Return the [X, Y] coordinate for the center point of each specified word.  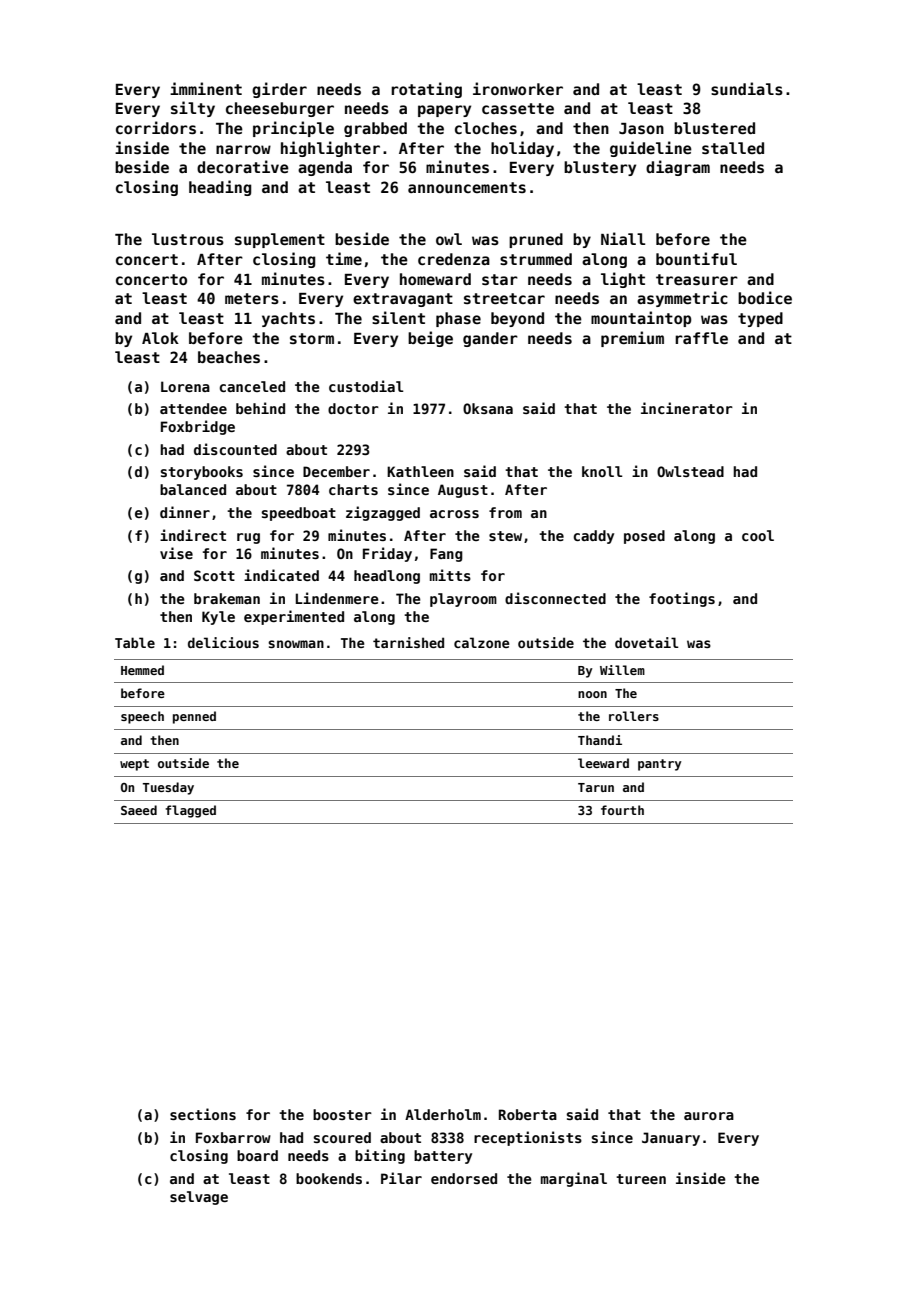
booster [342, 1114]
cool [758, 535]
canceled [252, 386]
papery [444, 111]
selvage [199, 1198]
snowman [296, 644]
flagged [190, 811]
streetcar [504, 298]
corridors [156, 127]
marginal [574, 1179]
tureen [641, 1179]
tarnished [408, 642]
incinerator [687, 408]
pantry [660, 765]
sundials [747, 88]
